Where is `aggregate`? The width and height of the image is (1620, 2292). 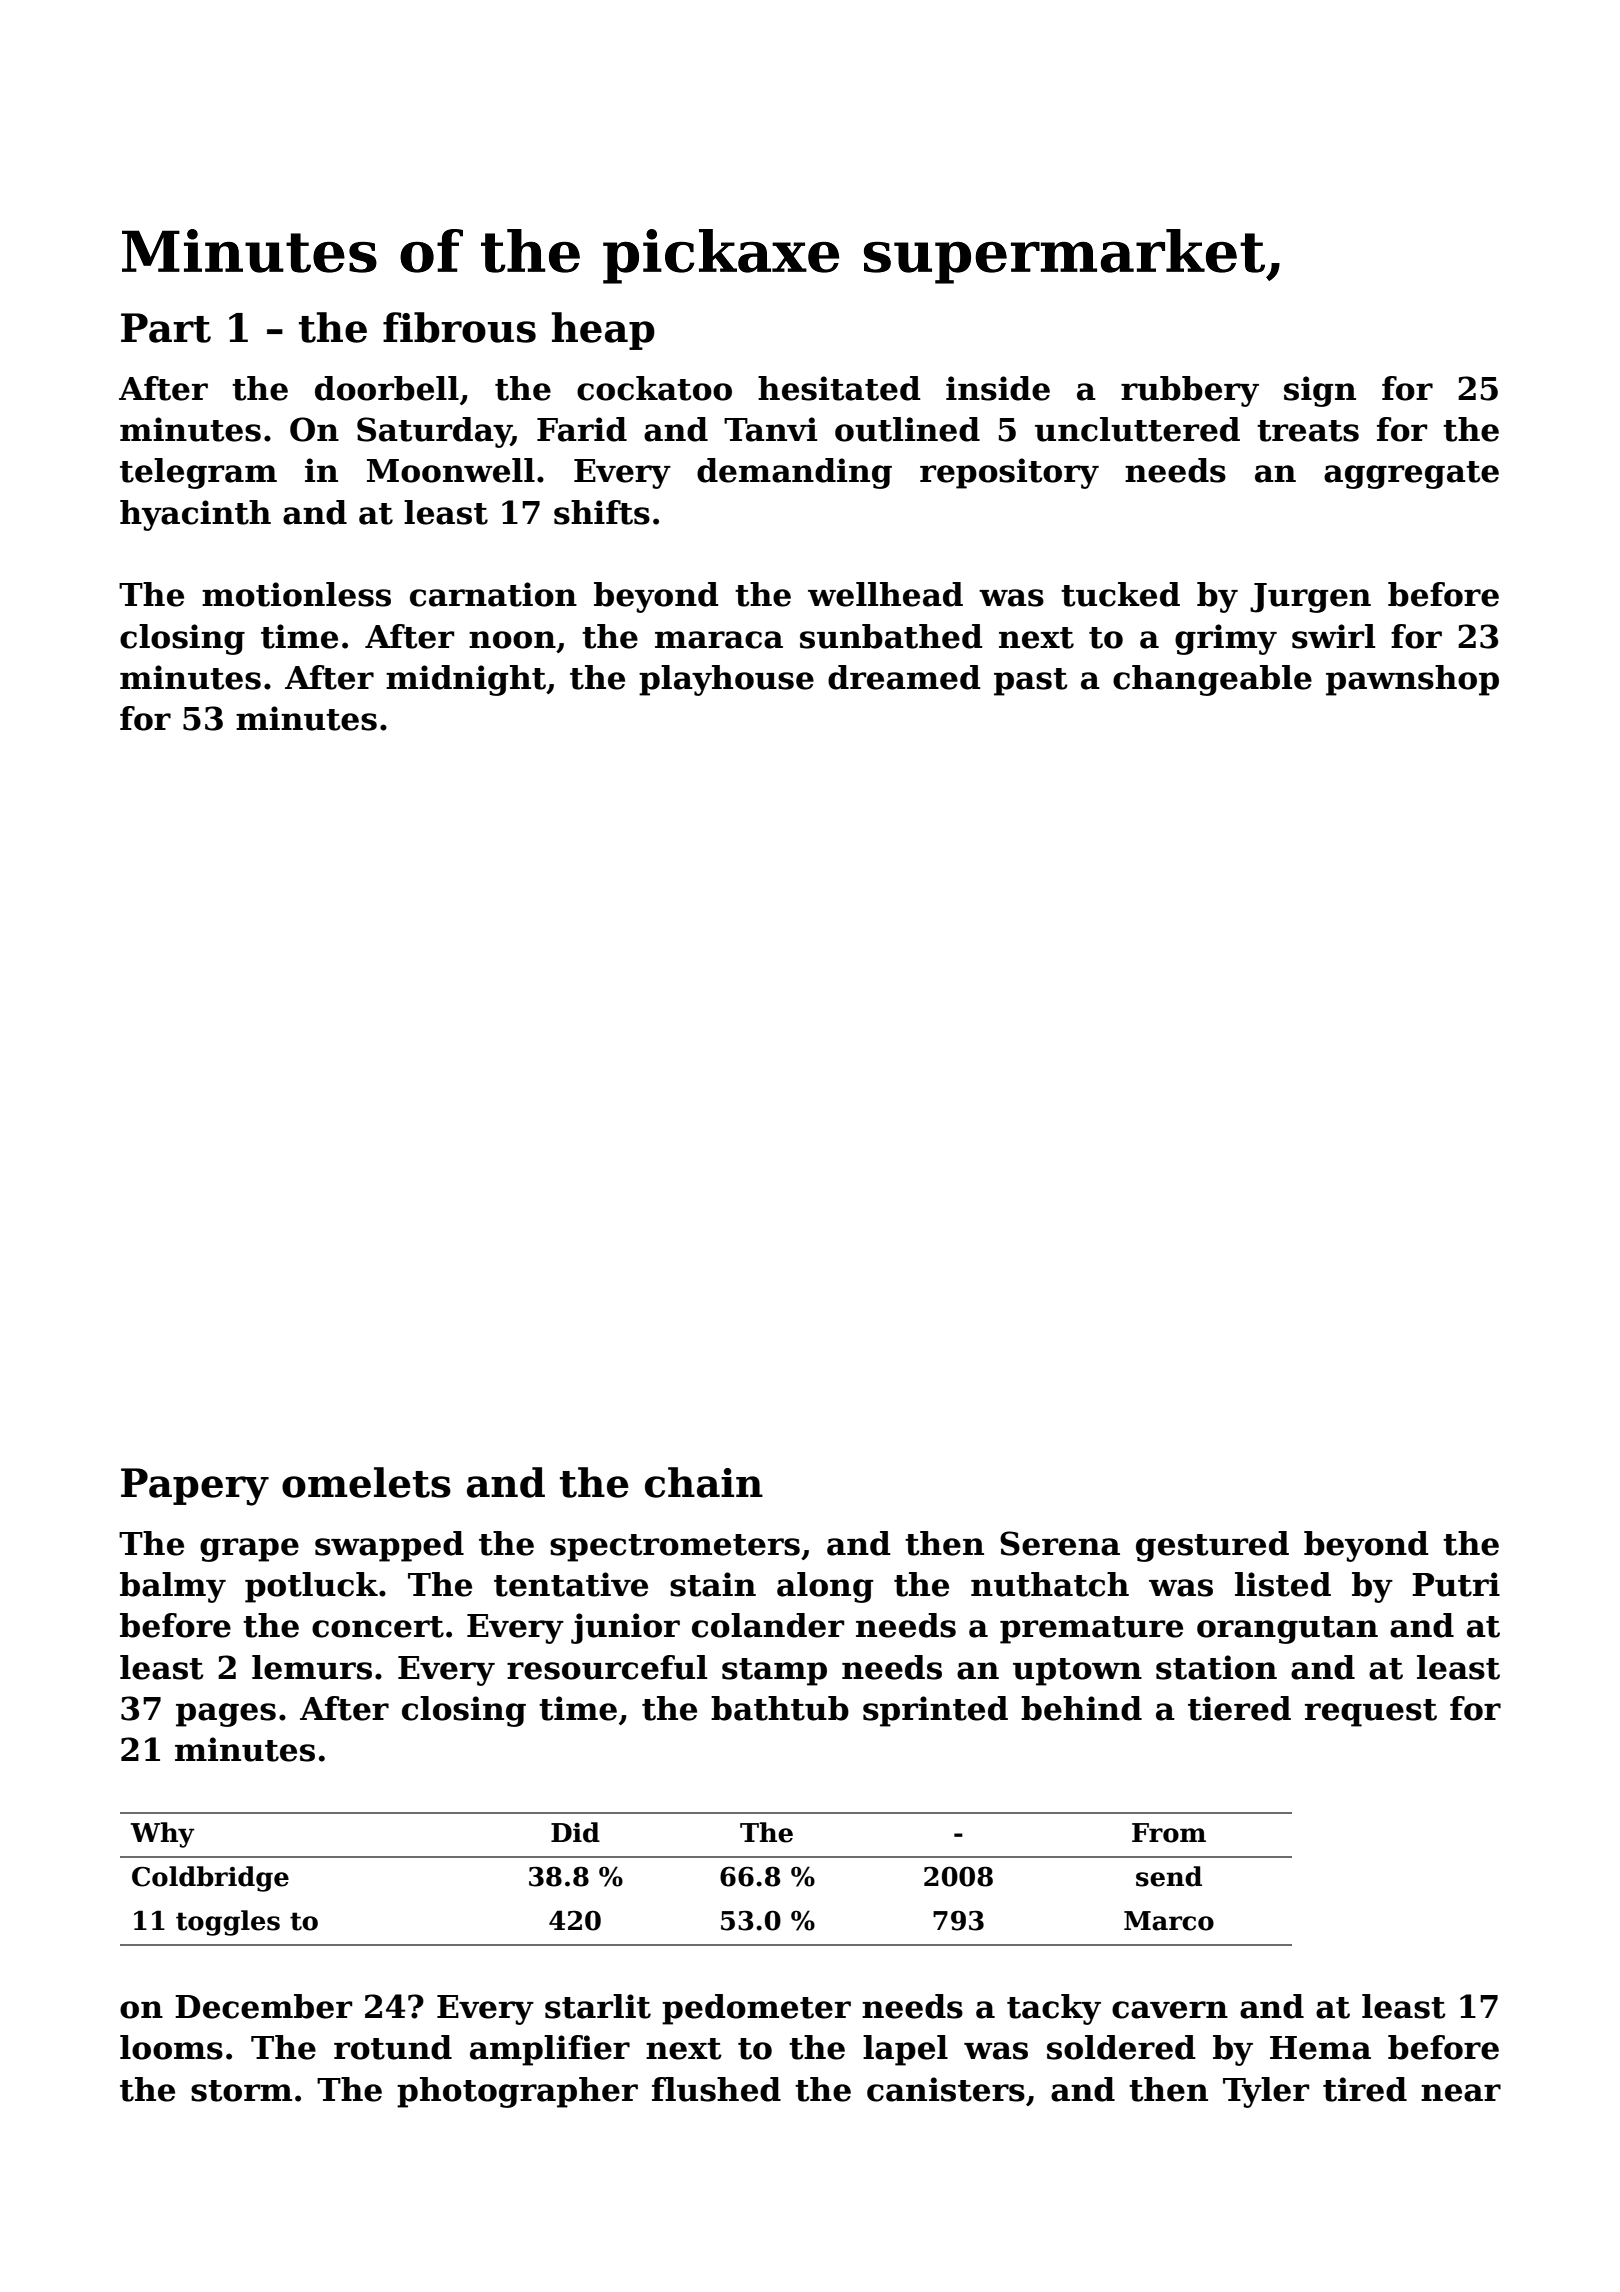 aggregate is located at coordinates (1411, 475).
